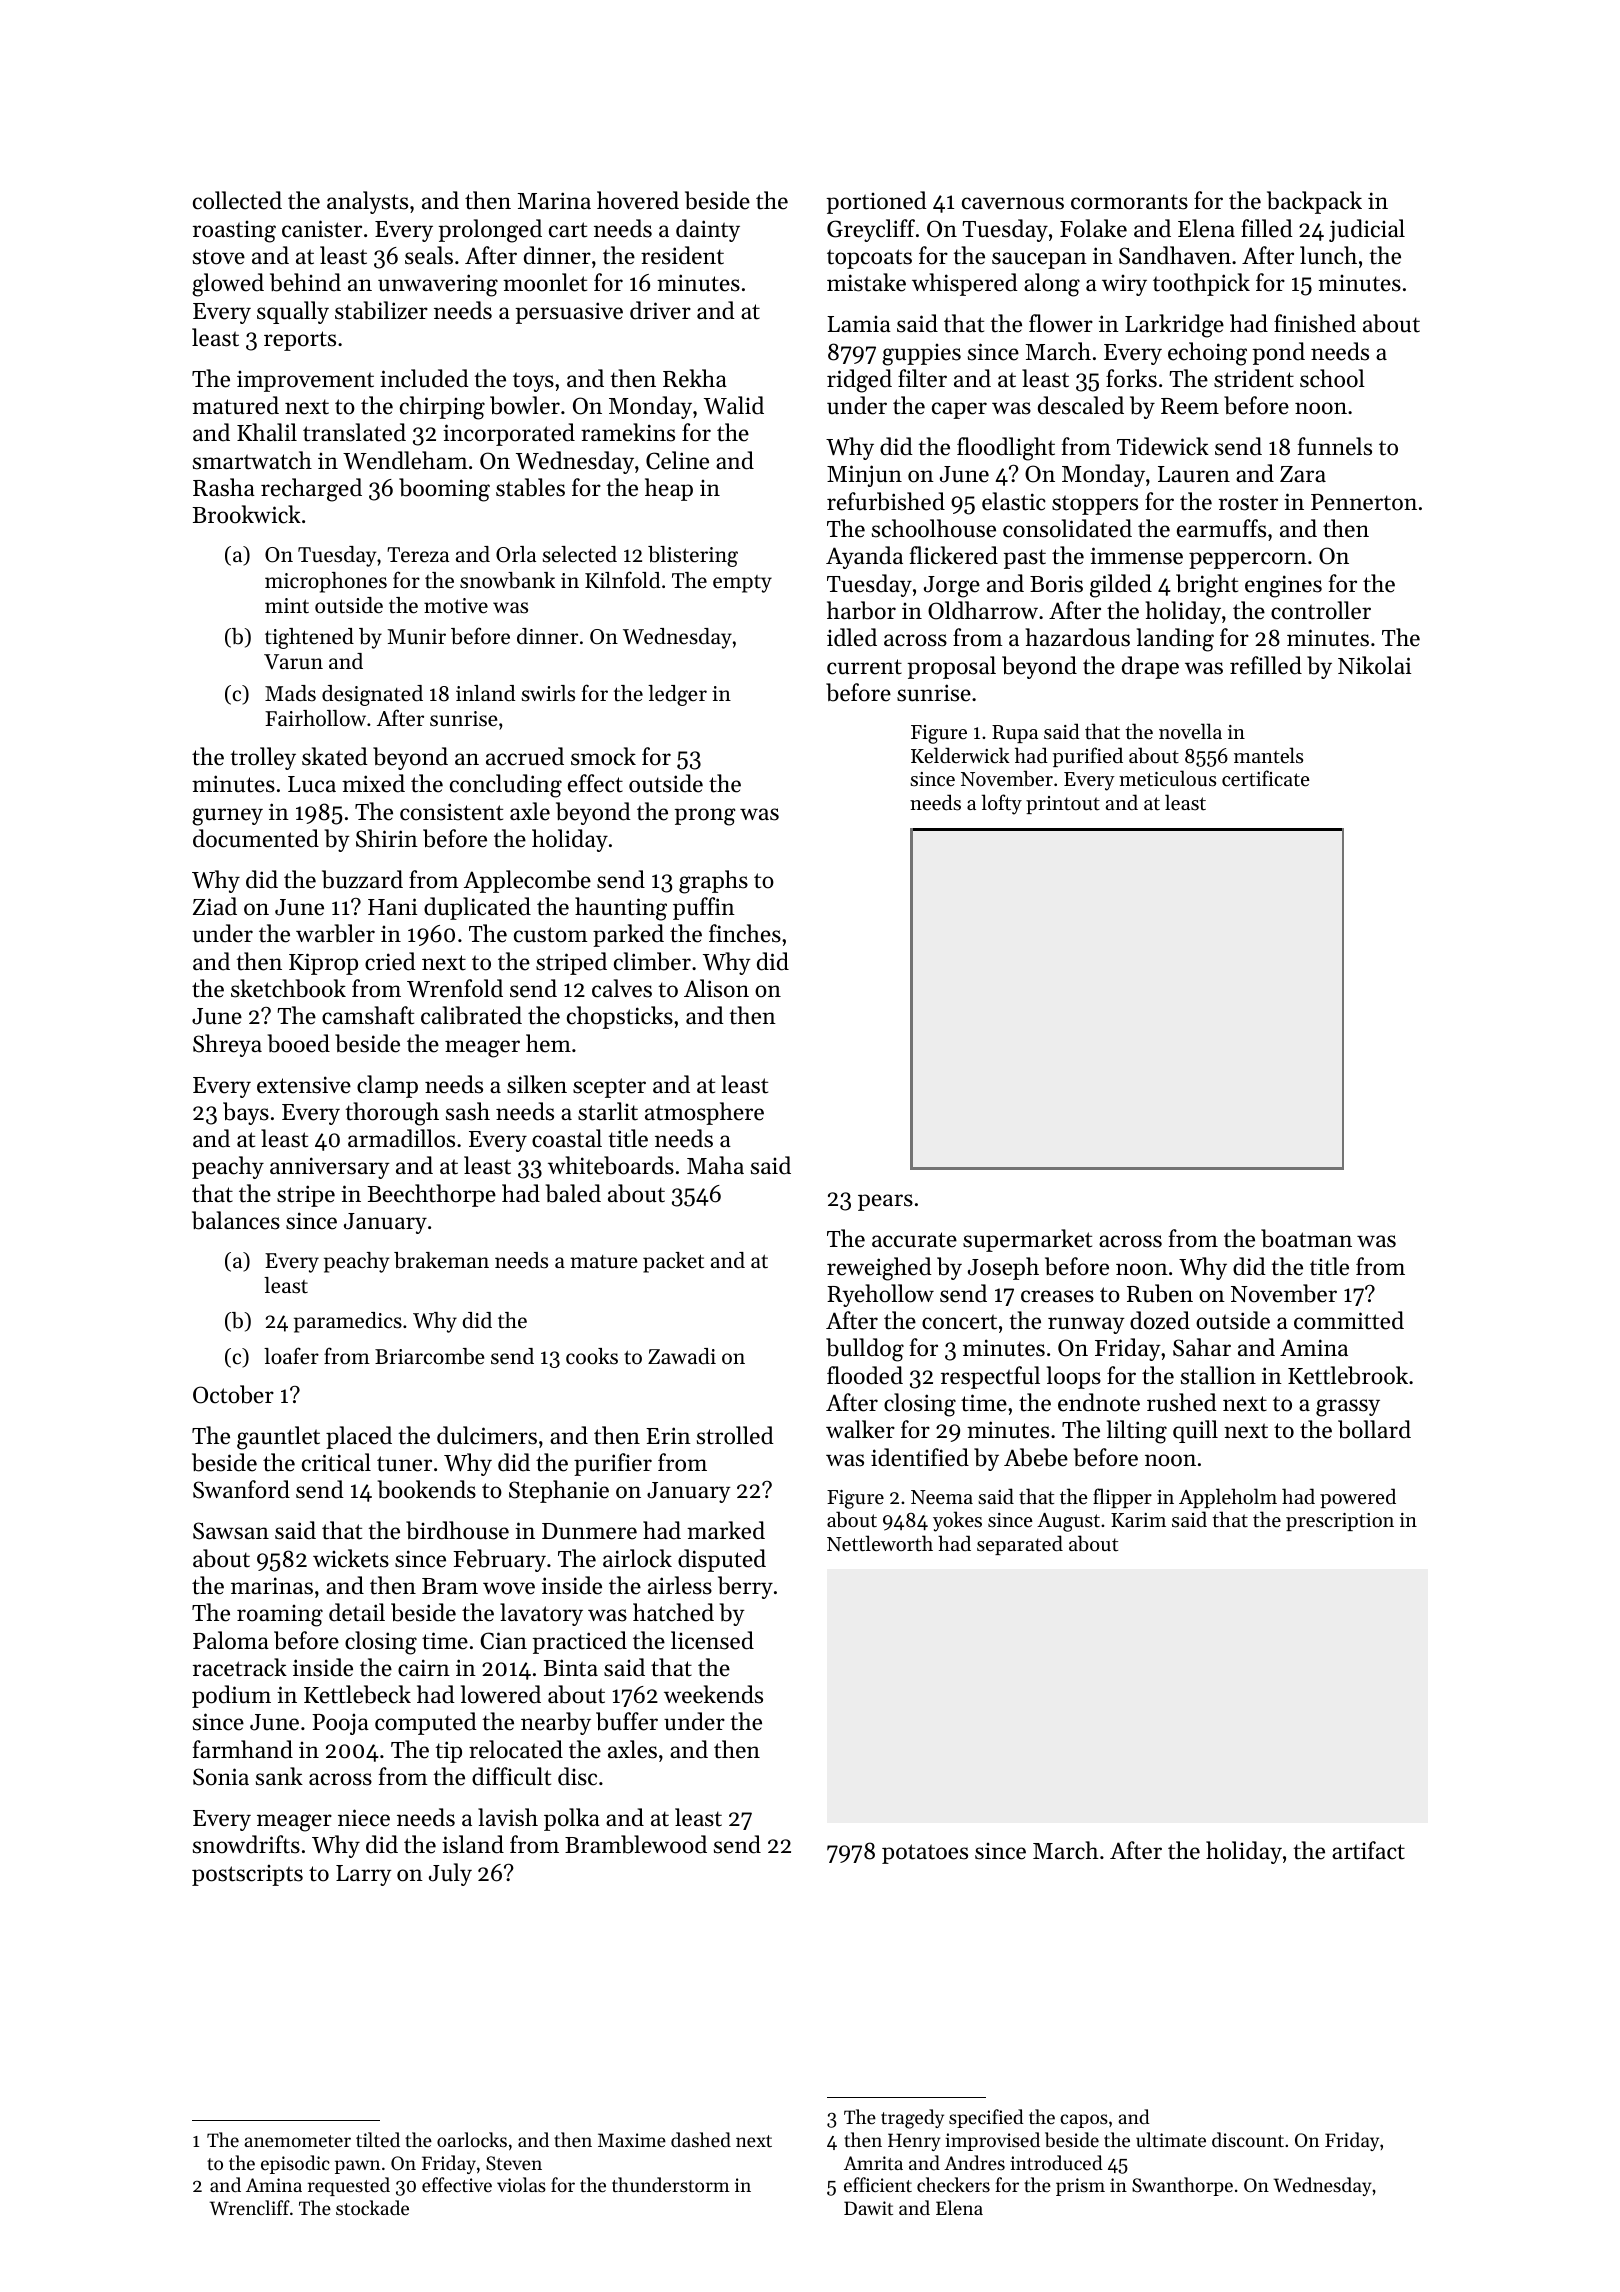 The height and width of the screenshot is (2292, 1620). What do you see at coordinates (1340, 1522) in the screenshot?
I see `prescription` at bounding box center [1340, 1522].
